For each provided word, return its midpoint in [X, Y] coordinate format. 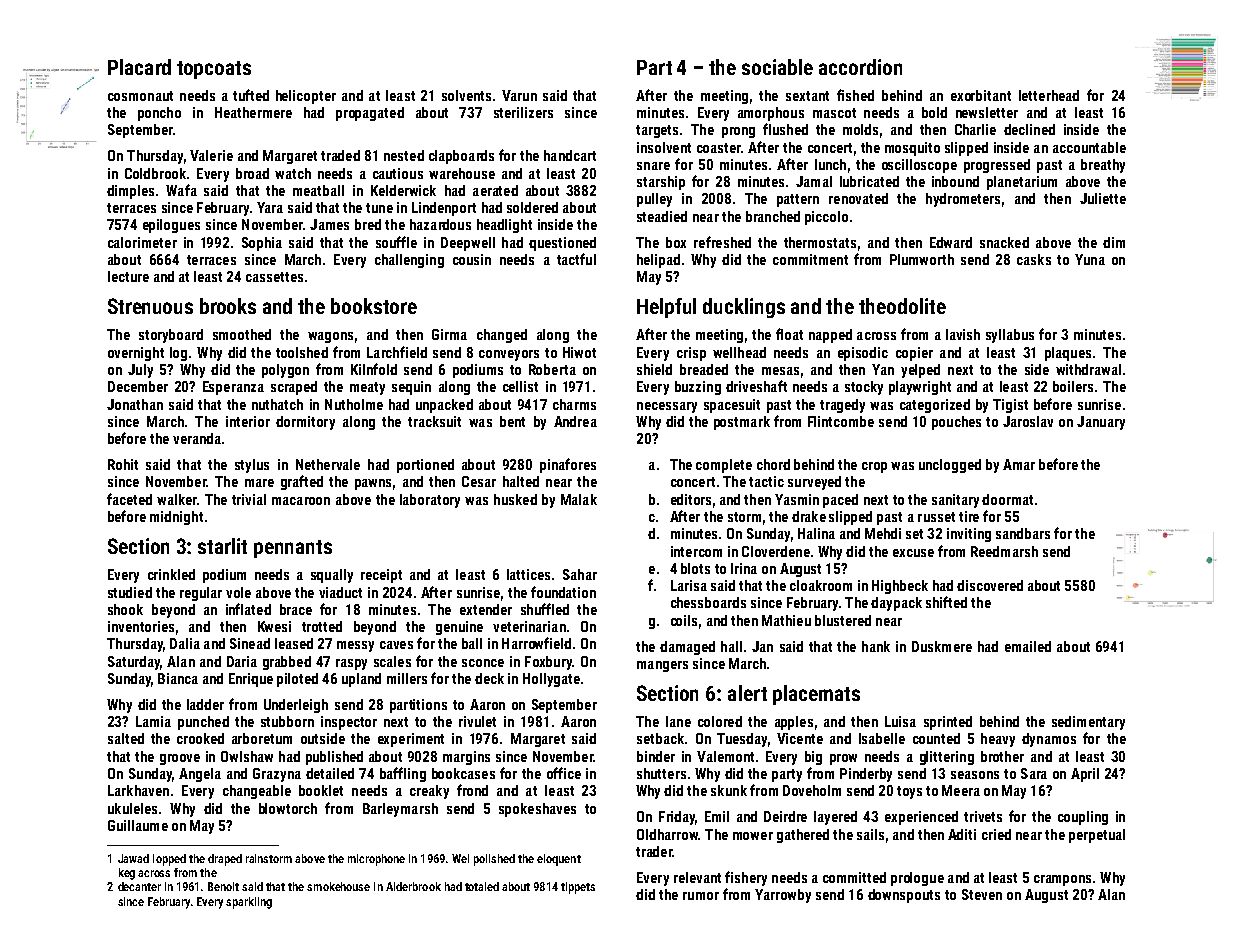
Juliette [1103, 198]
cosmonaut [140, 96]
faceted [129, 499]
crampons [1062, 880]
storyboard [171, 336]
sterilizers [523, 112]
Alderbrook [413, 886]
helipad [658, 261]
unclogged [950, 466]
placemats [816, 695]
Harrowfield [536, 643]
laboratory [430, 501]
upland [361, 680]
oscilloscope [919, 166]
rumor [701, 896]
